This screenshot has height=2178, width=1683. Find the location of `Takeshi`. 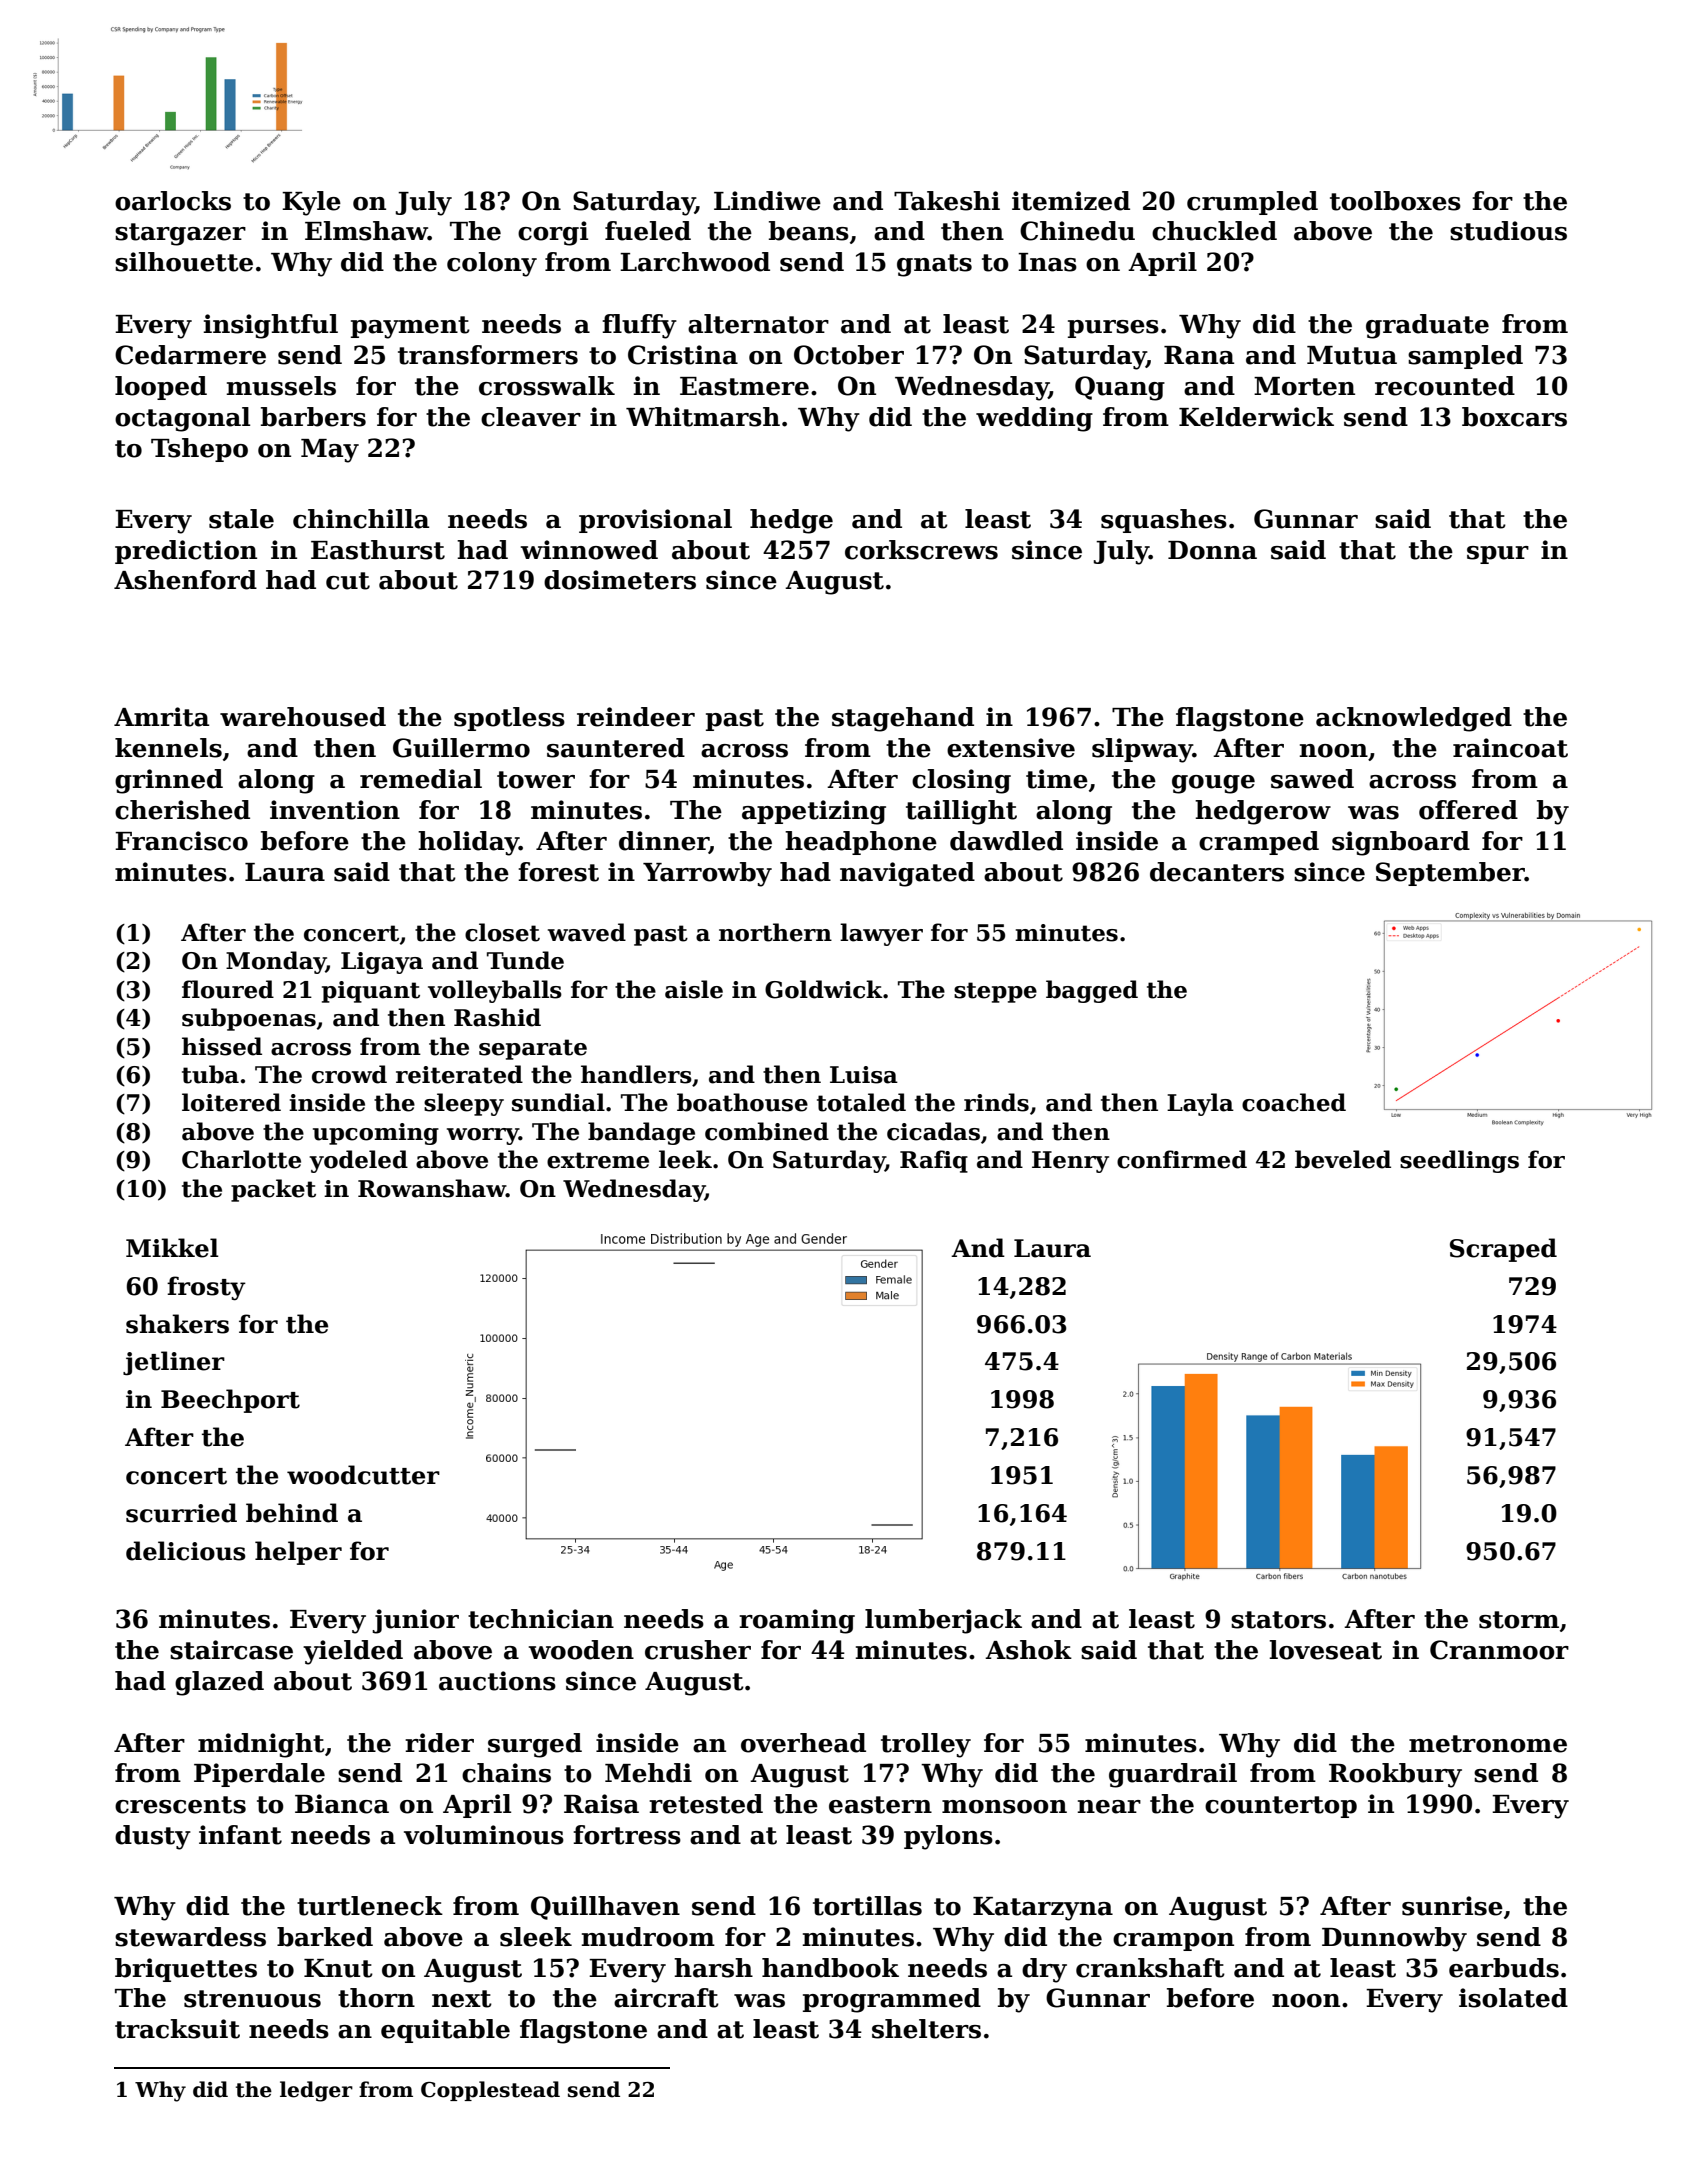

Takeshi is located at coordinates (947, 201).
